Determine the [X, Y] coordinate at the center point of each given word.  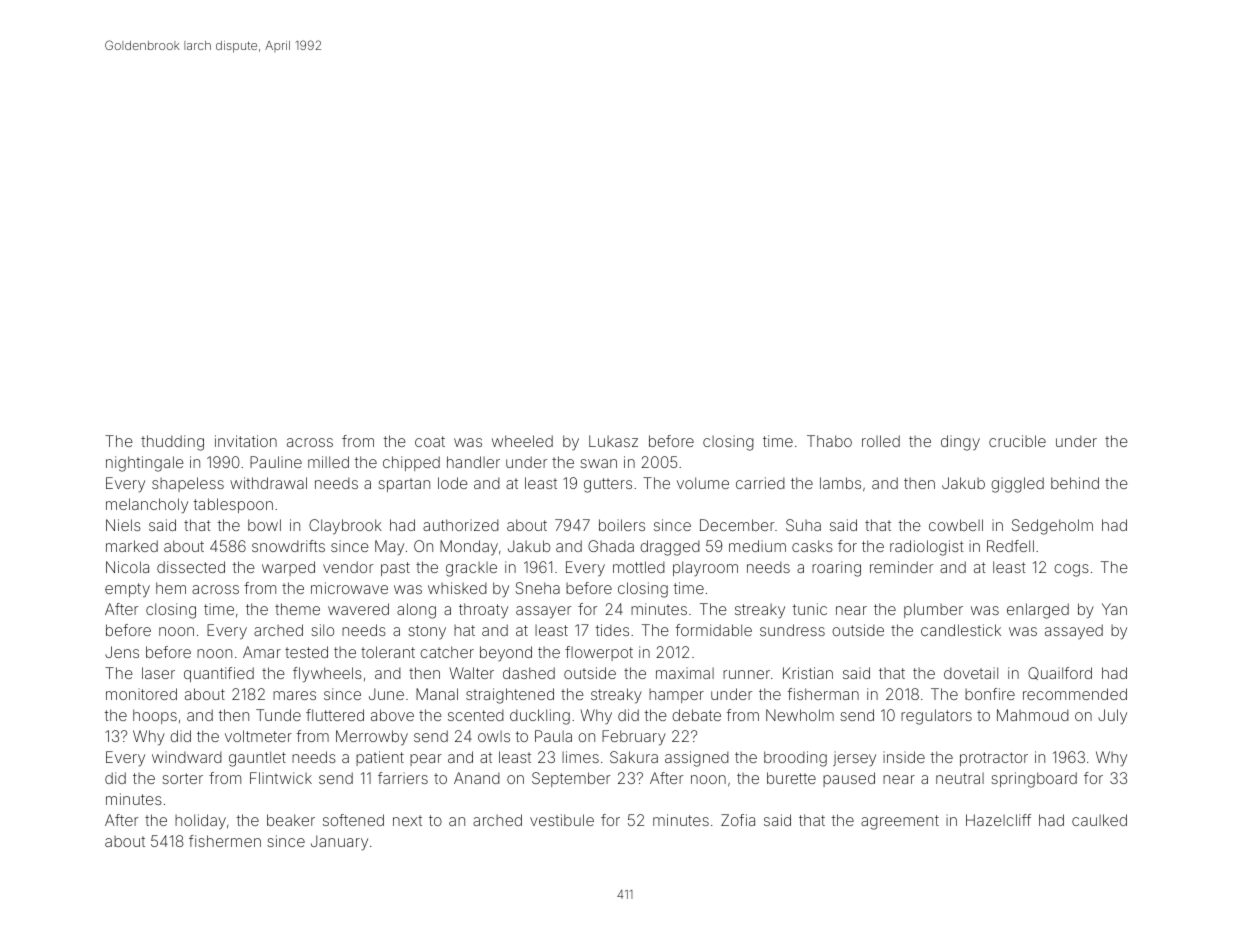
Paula [553, 736]
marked [132, 546]
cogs [1071, 570]
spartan [404, 485]
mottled [639, 567]
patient [380, 758]
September [571, 779]
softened [353, 820]
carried [760, 483]
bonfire [990, 694]
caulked [1099, 820]
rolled [881, 441]
